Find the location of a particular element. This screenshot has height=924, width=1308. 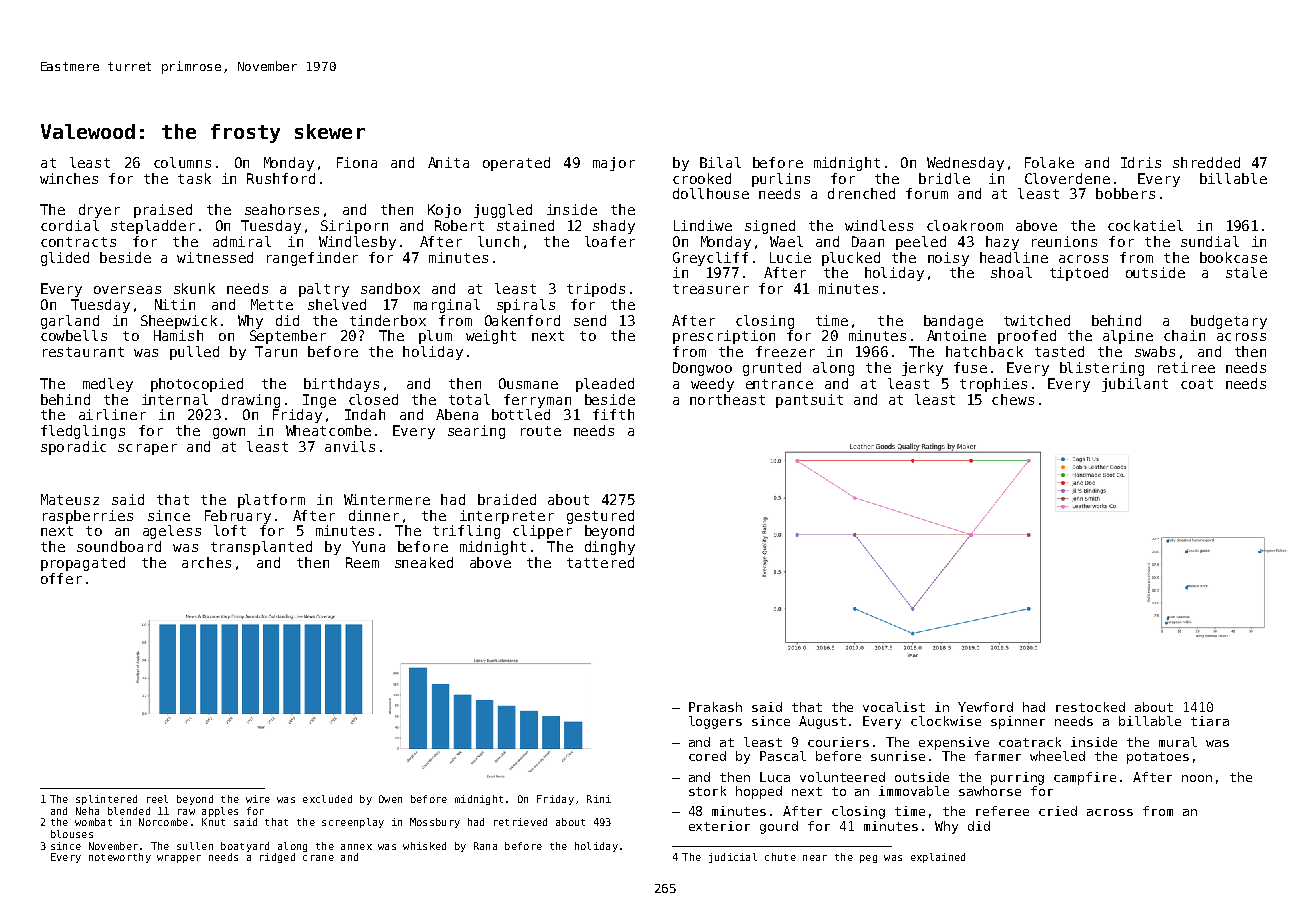

hopped is located at coordinates (759, 792).
